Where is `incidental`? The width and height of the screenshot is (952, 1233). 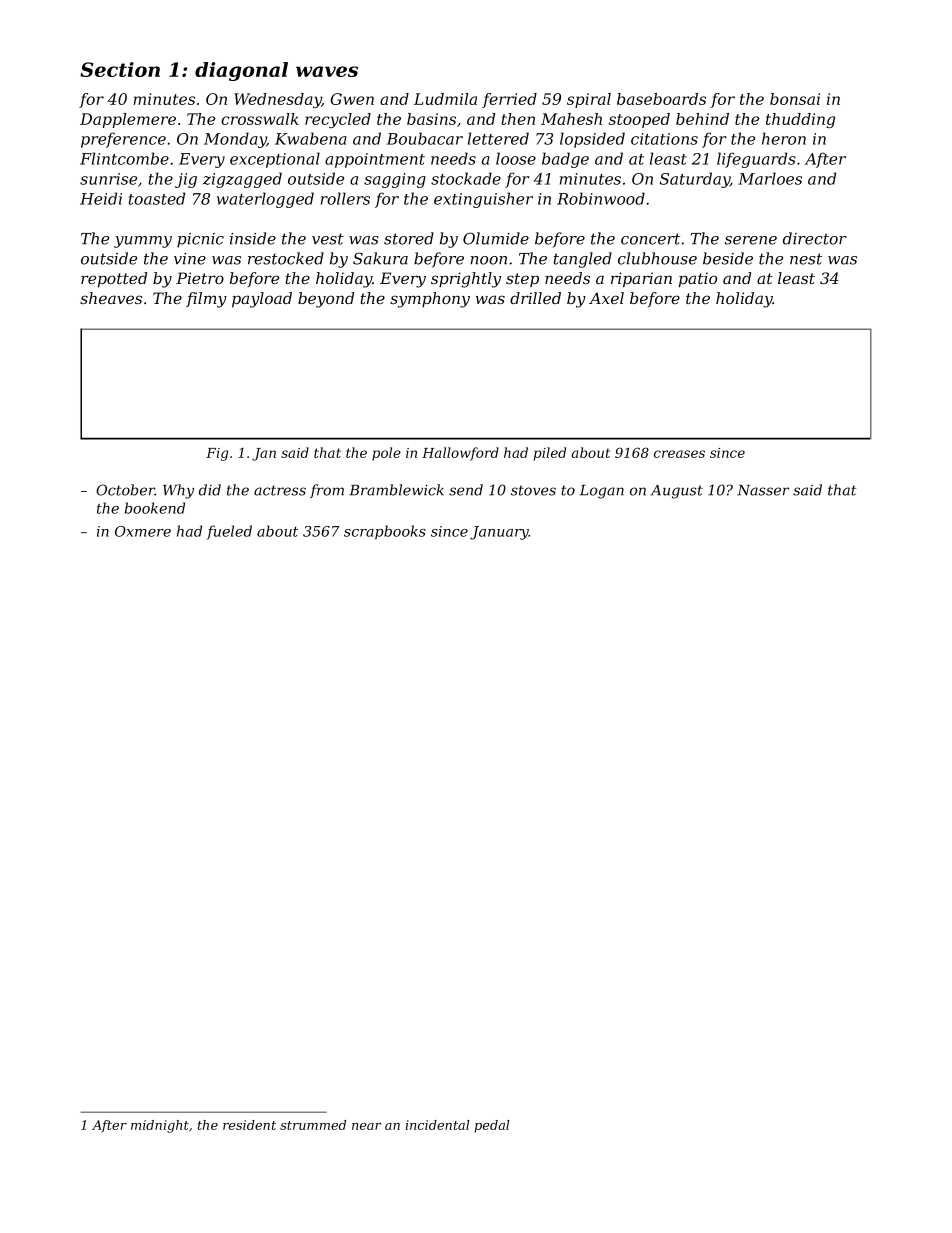
incidental is located at coordinates (437, 1125).
